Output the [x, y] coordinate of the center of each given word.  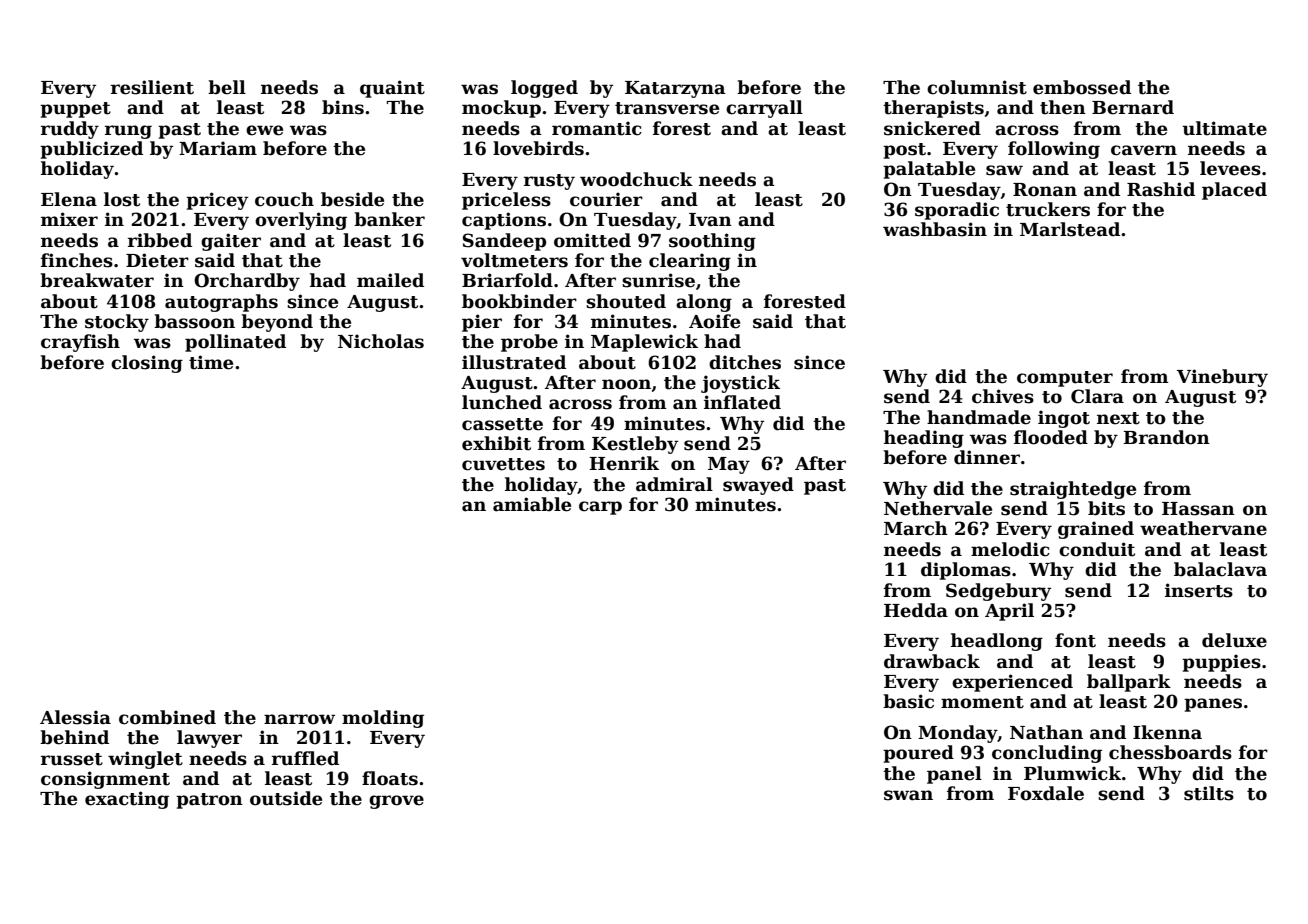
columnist [977, 87]
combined [167, 717]
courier [606, 199]
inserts [1199, 590]
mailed [390, 280]
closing [147, 364]
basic [908, 701]
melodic [1010, 549]
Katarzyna [675, 89]
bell [227, 87]
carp [600, 508]
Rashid [1161, 189]
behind [74, 737]
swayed [758, 486]
